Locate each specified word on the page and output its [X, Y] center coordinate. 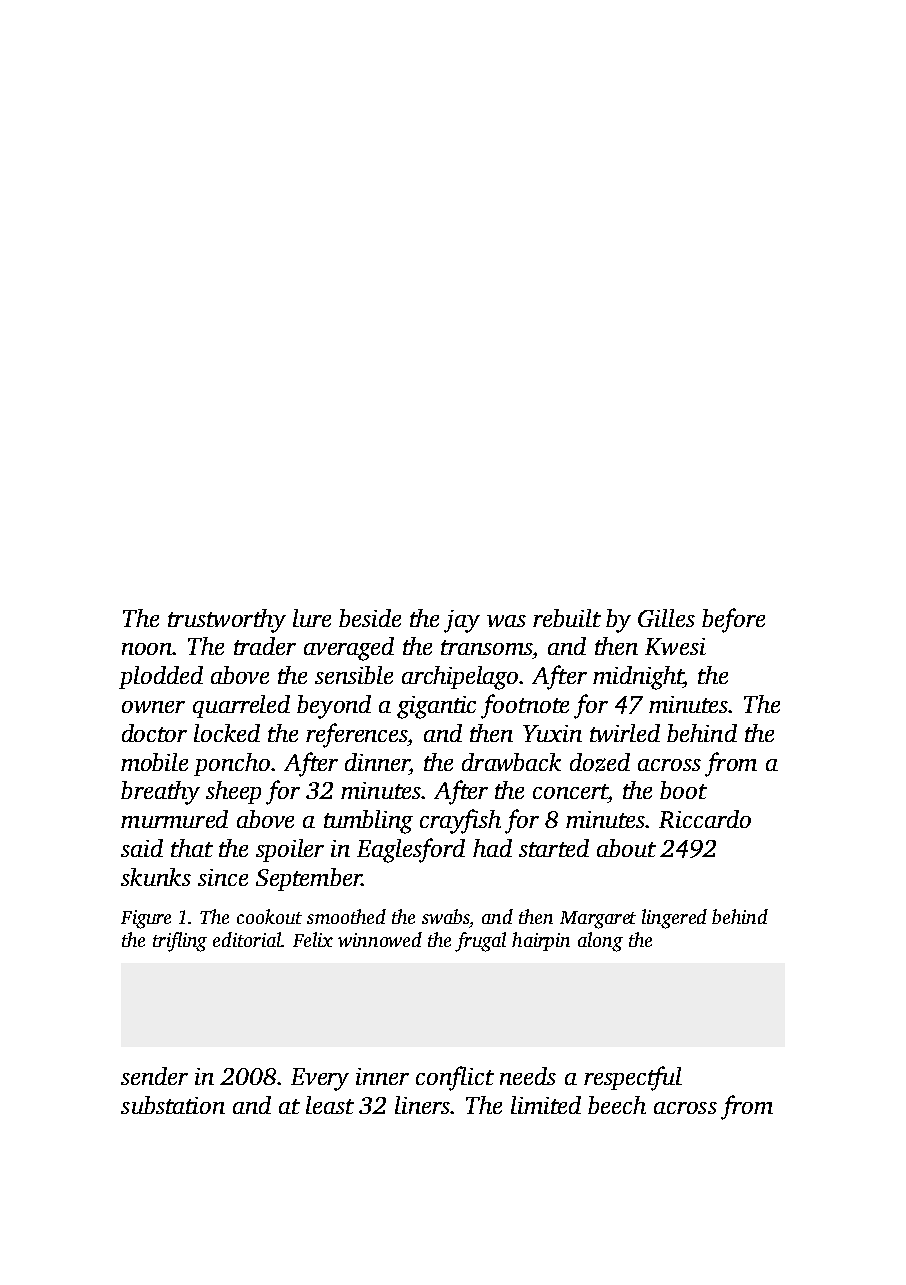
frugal [480, 942]
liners [423, 1105]
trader [265, 646]
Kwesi [675, 646]
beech [617, 1105]
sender [154, 1076]
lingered [674, 919]
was [506, 621]
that [192, 848]
